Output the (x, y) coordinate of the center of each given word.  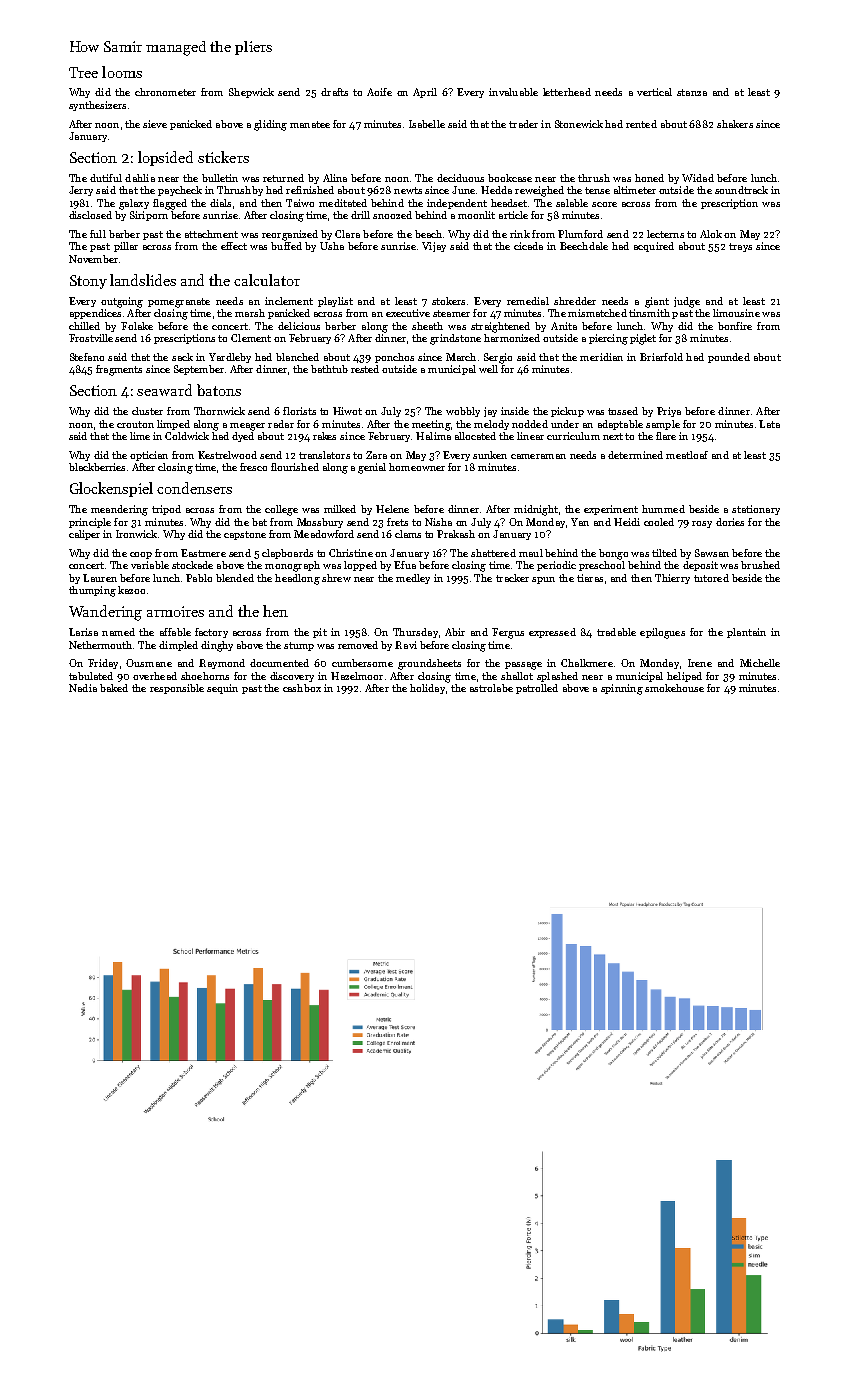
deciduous (460, 178)
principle (90, 523)
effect (234, 246)
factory (211, 633)
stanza (692, 92)
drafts (334, 92)
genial (372, 468)
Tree (83, 72)
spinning (622, 689)
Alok (711, 234)
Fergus (508, 633)
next (613, 436)
